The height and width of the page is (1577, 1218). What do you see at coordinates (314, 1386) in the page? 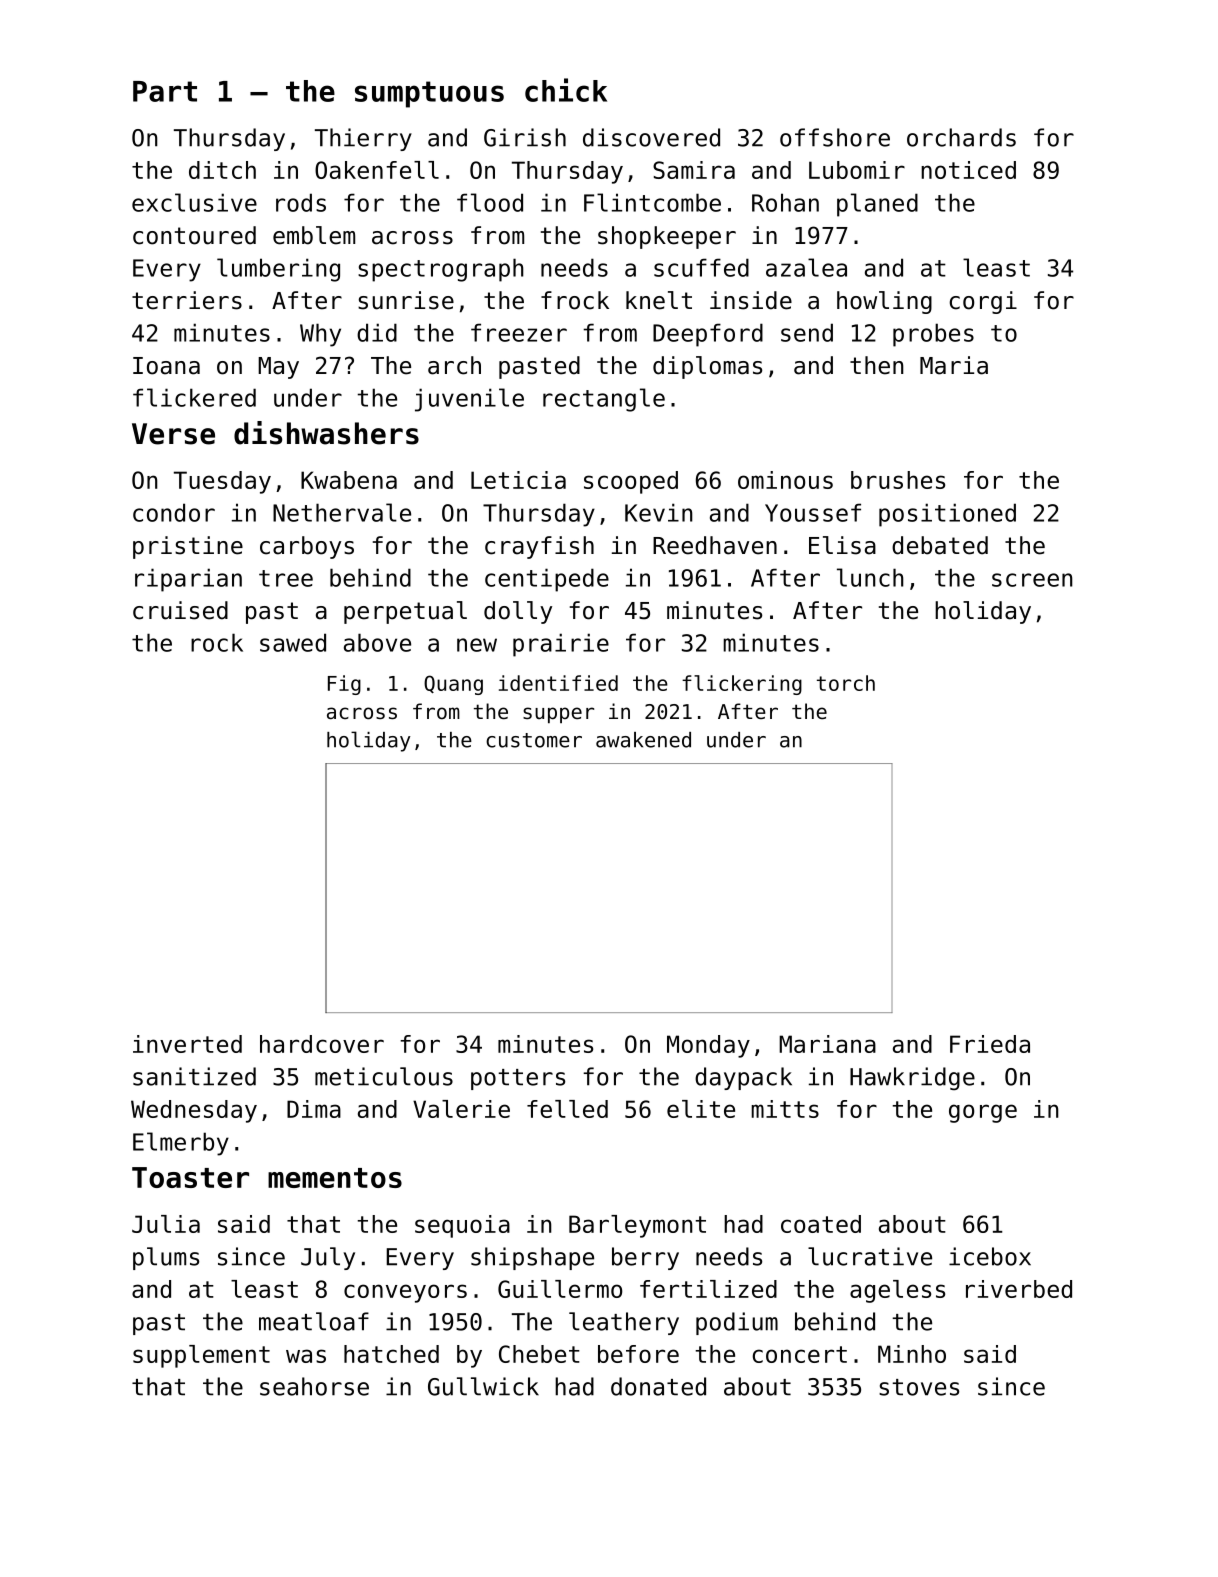
I see `seahorse` at bounding box center [314, 1386].
